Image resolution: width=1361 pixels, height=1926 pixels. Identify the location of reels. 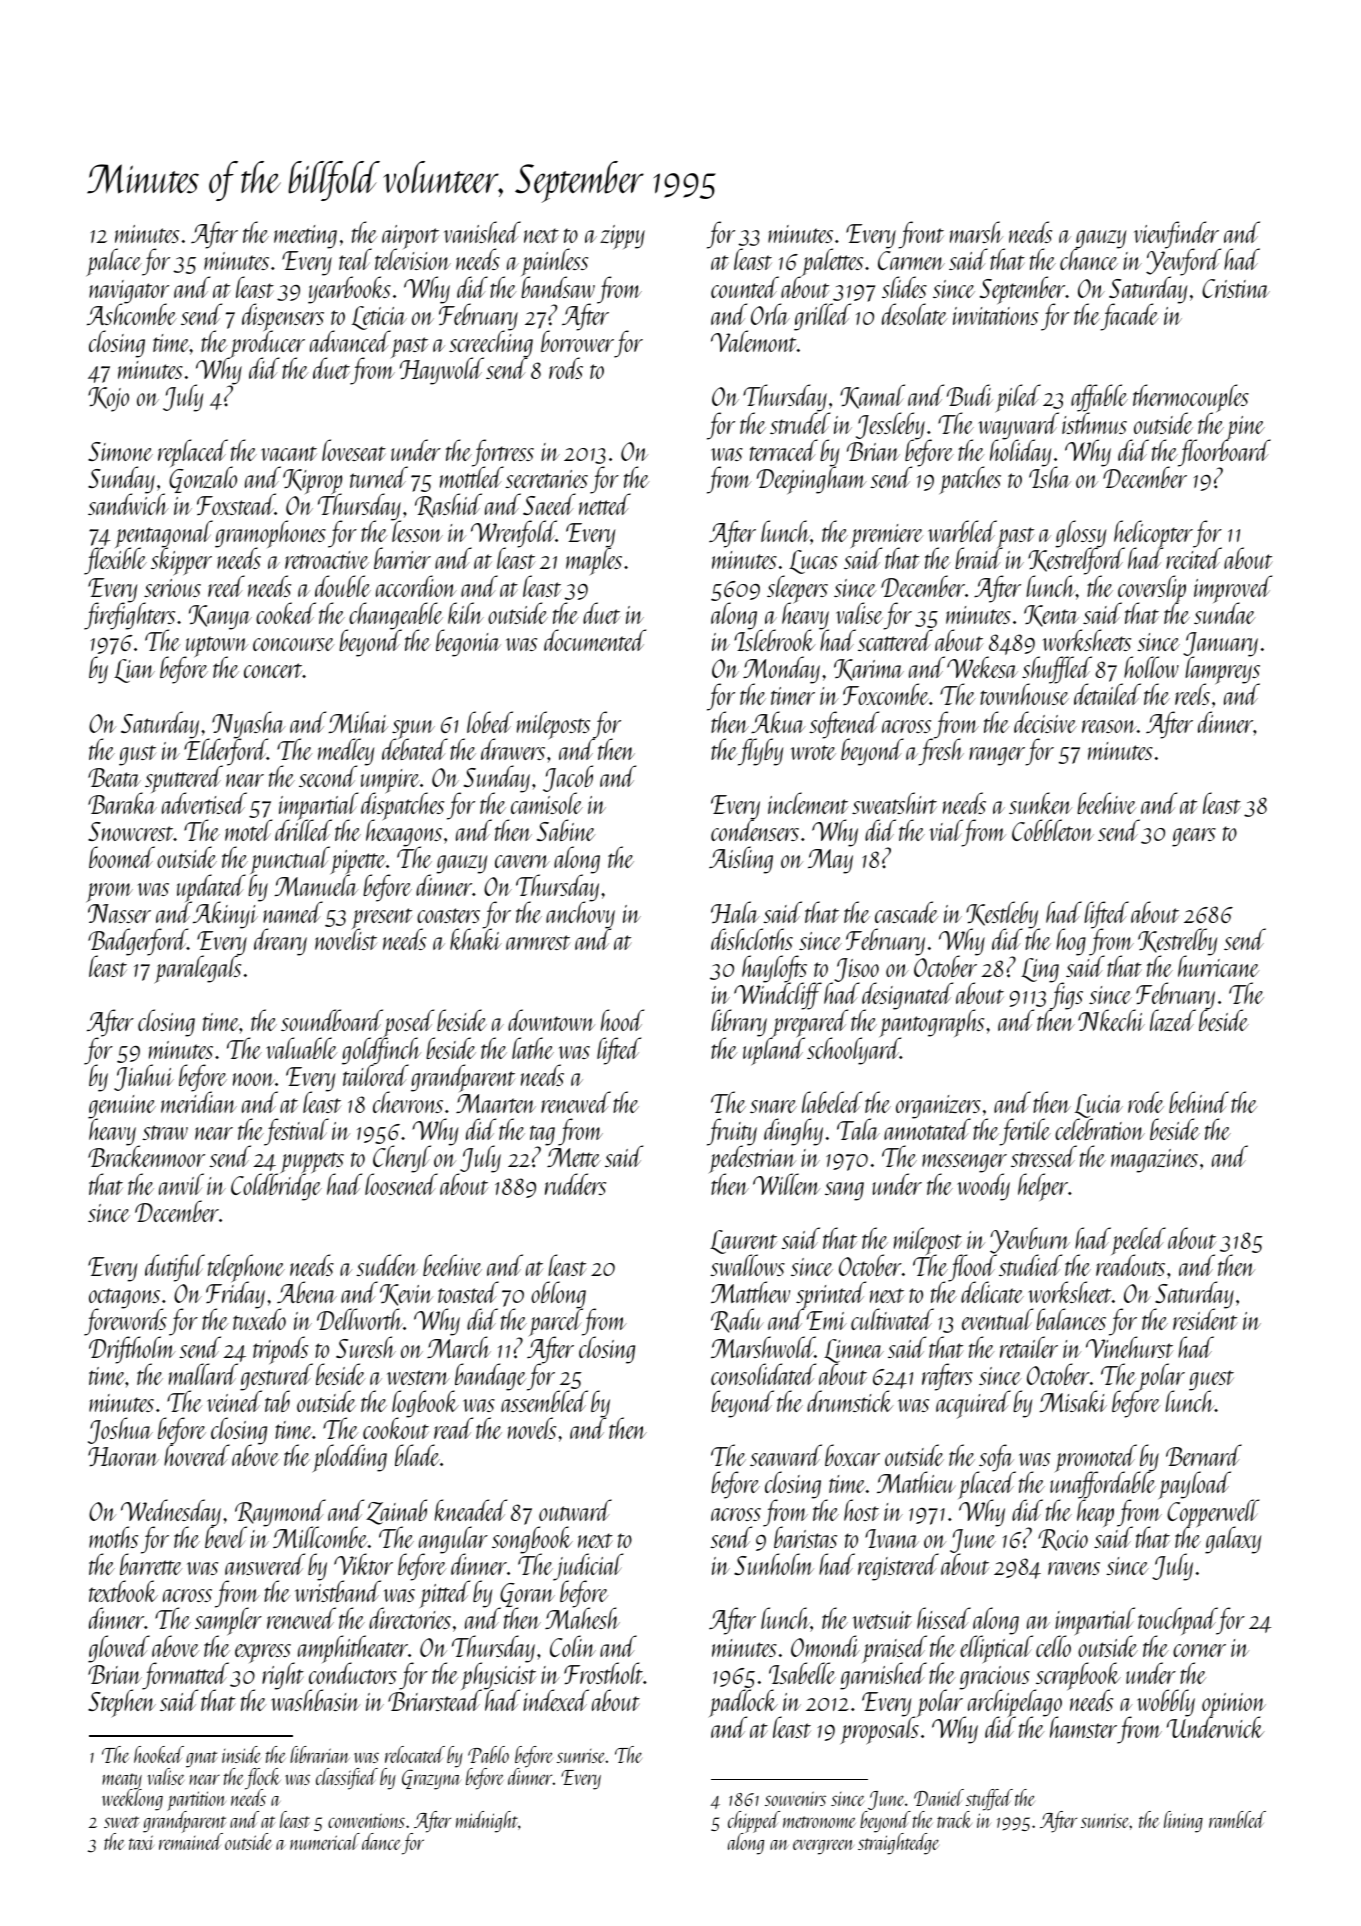
(1192, 694).
